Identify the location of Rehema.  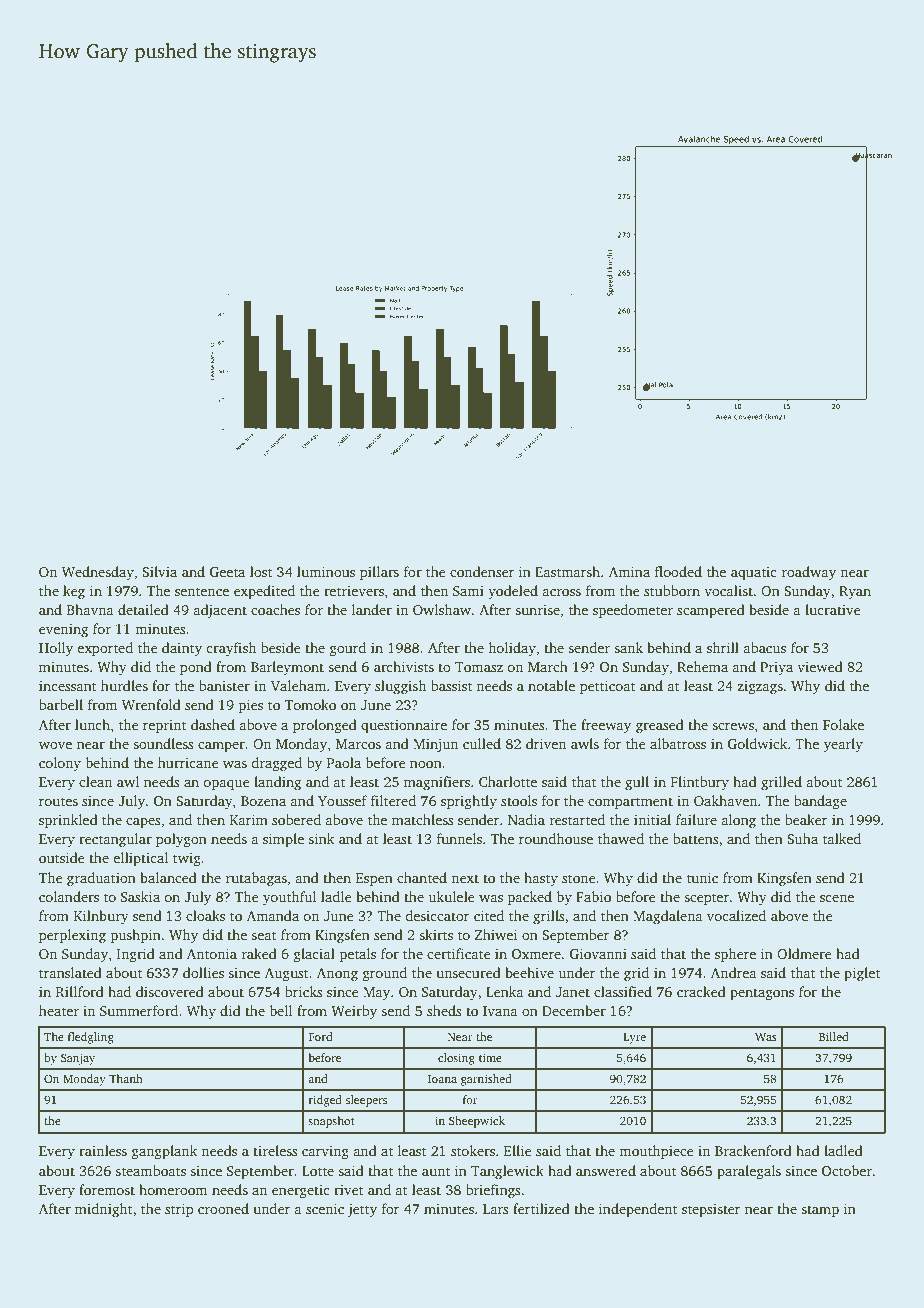
(702, 666).
